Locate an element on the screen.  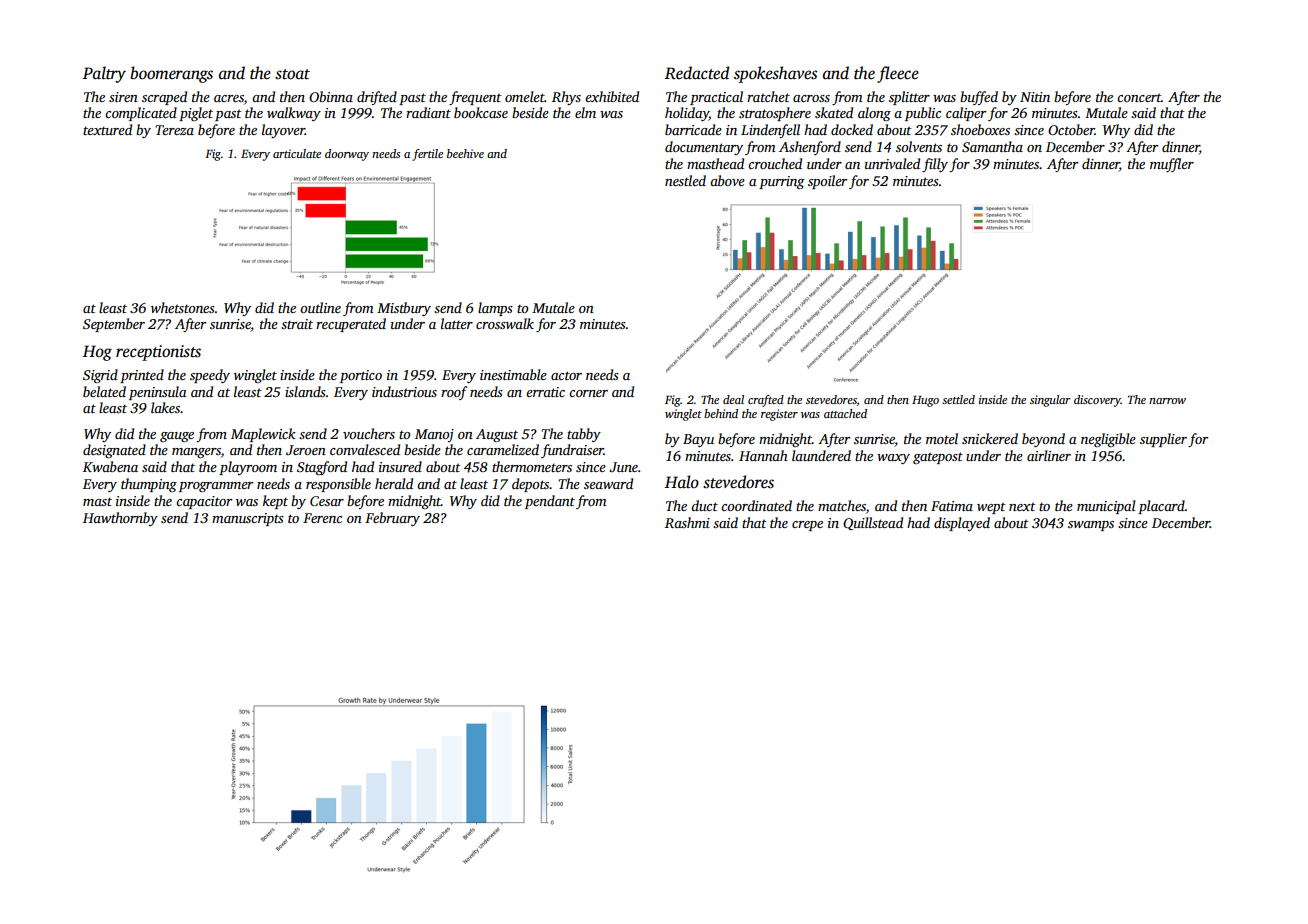
spoiler is located at coordinates (827, 182).
